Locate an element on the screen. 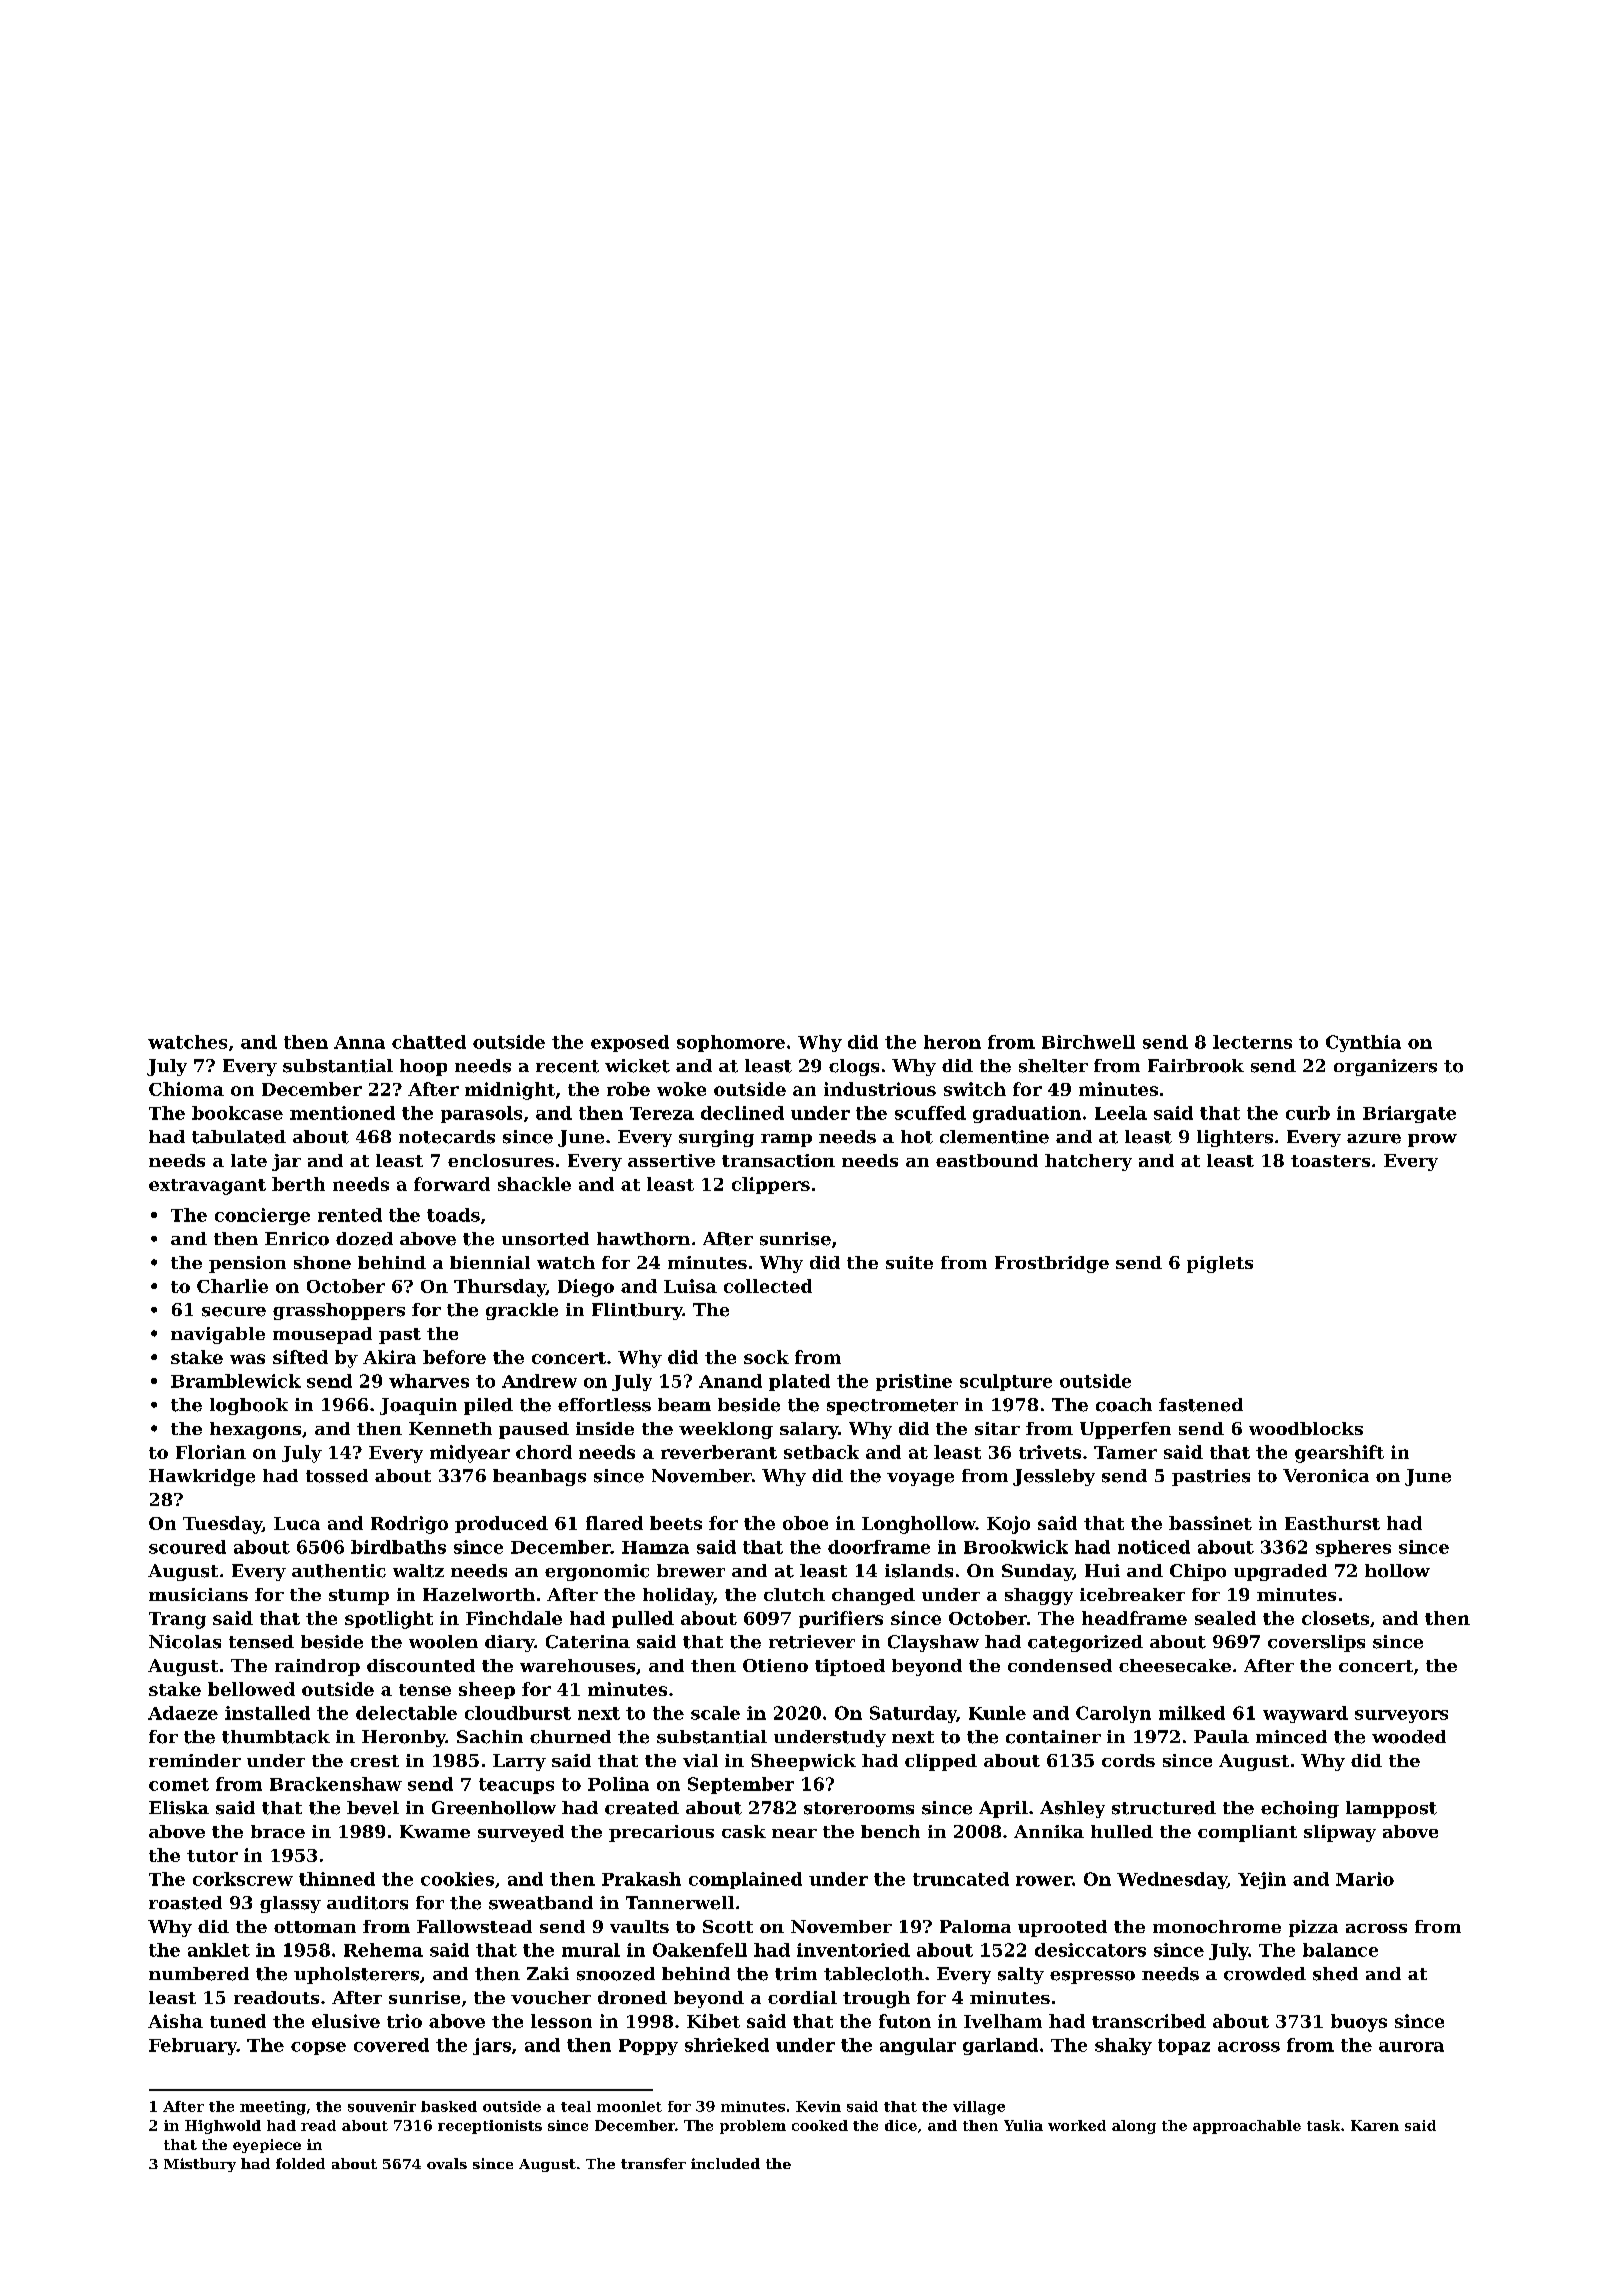 The width and height of the screenshot is (1620, 2292). Tereza is located at coordinates (662, 1113).
